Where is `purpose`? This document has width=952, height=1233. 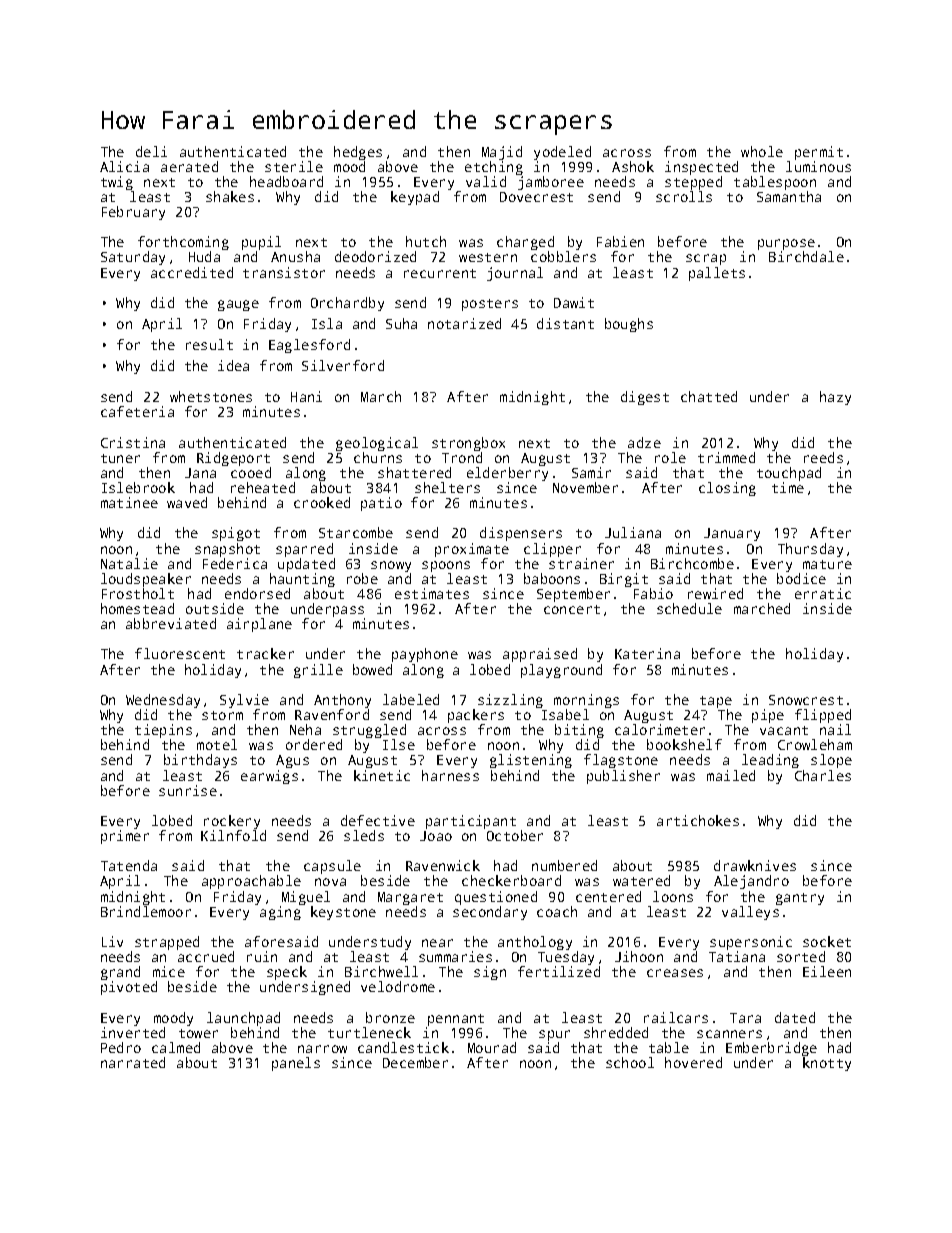 purpose is located at coordinates (786, 244).
